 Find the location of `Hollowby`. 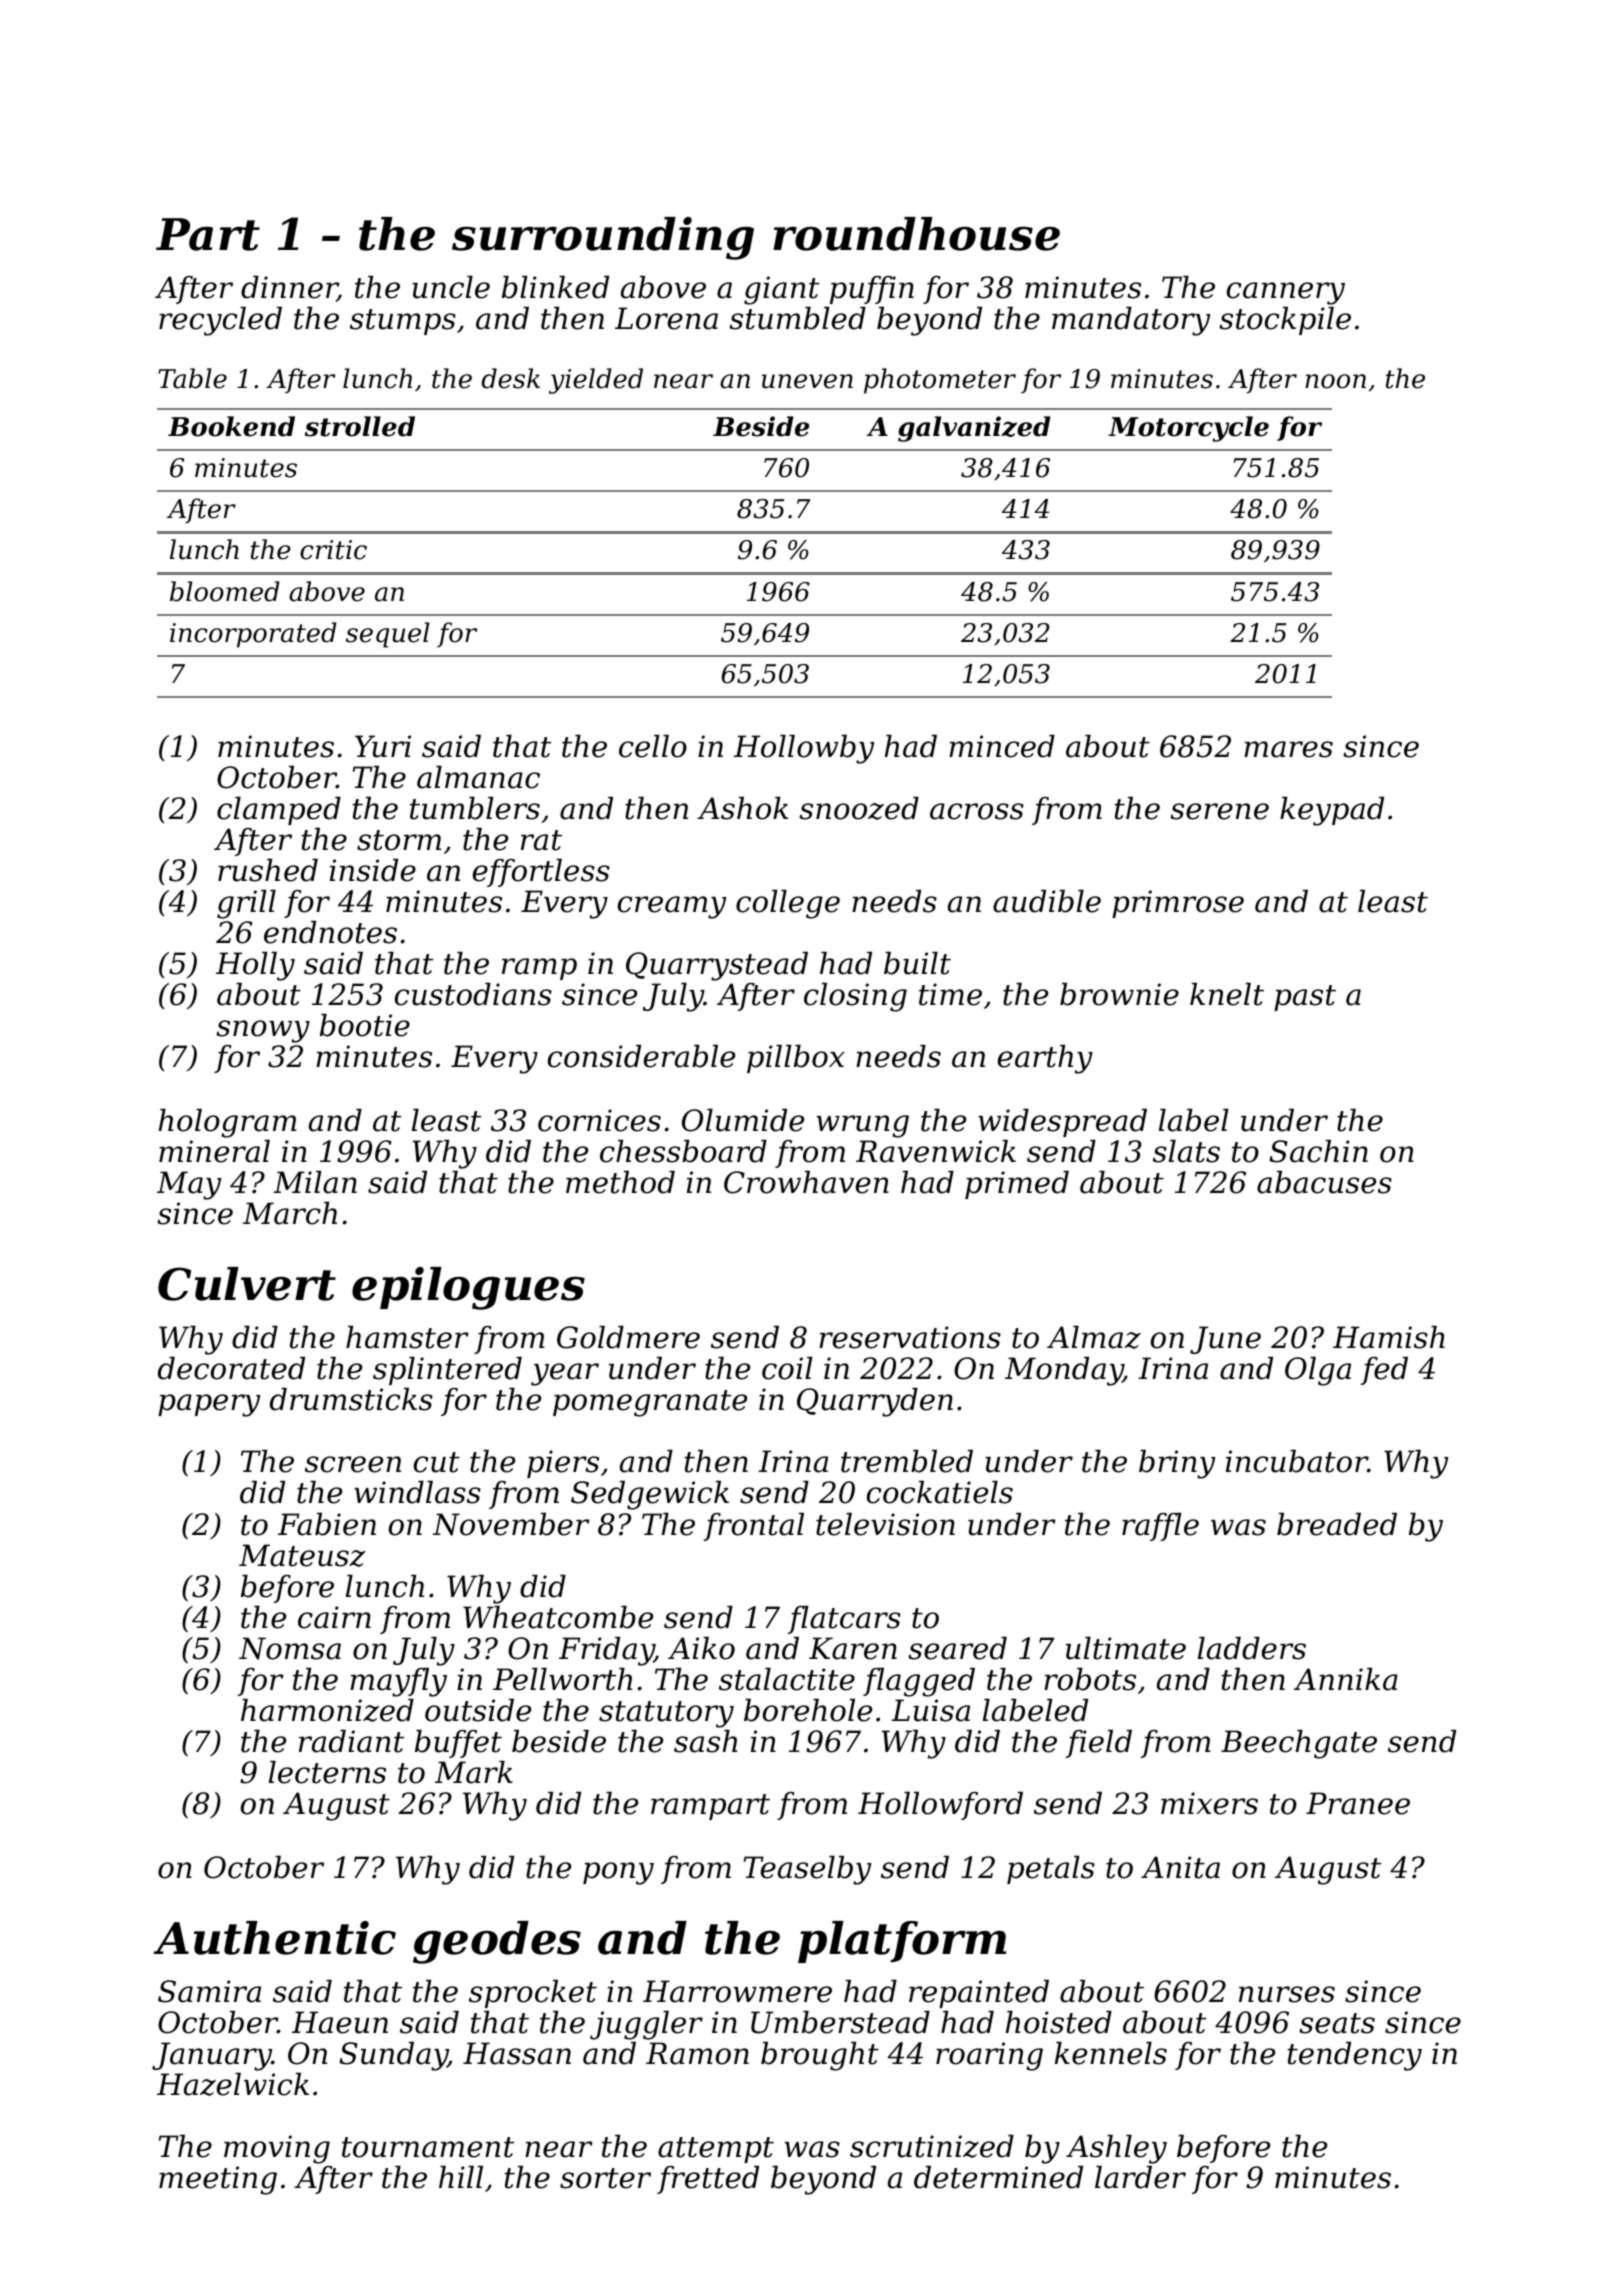

Hollowby is located at coordinates (804, 749).
